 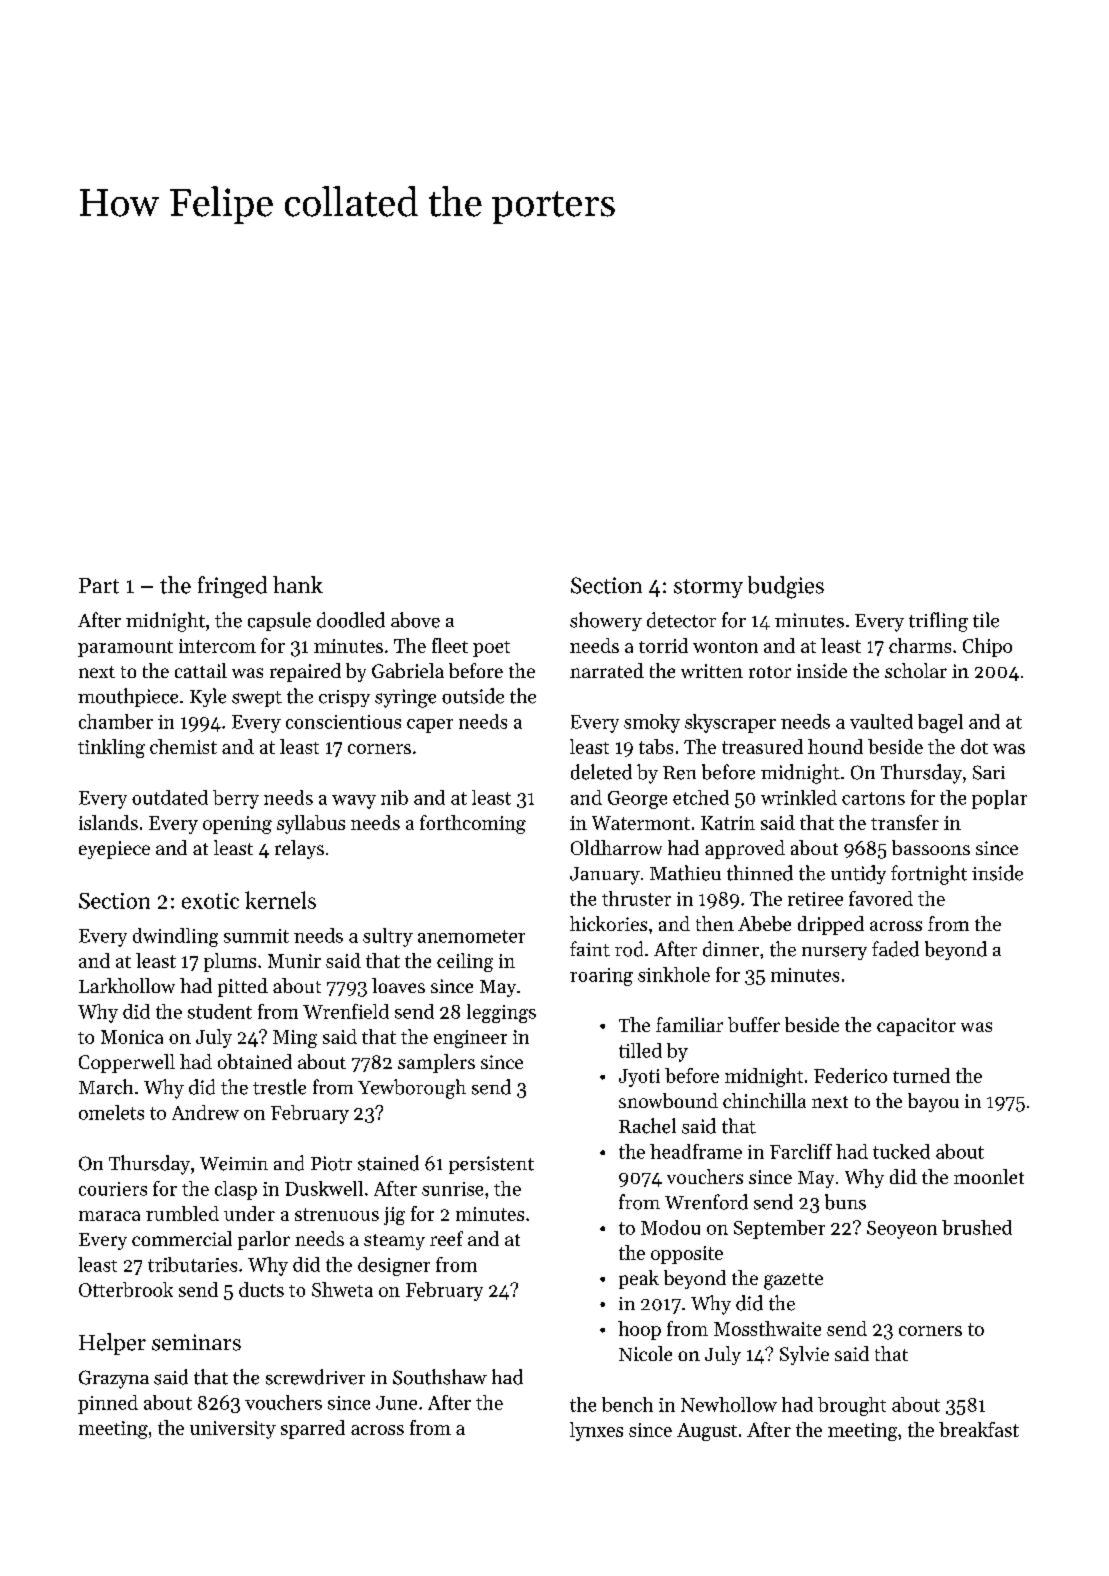 What do you see at coordinates (430, 726) in the image?
I see `caper` at bounding box center [430, 726].
